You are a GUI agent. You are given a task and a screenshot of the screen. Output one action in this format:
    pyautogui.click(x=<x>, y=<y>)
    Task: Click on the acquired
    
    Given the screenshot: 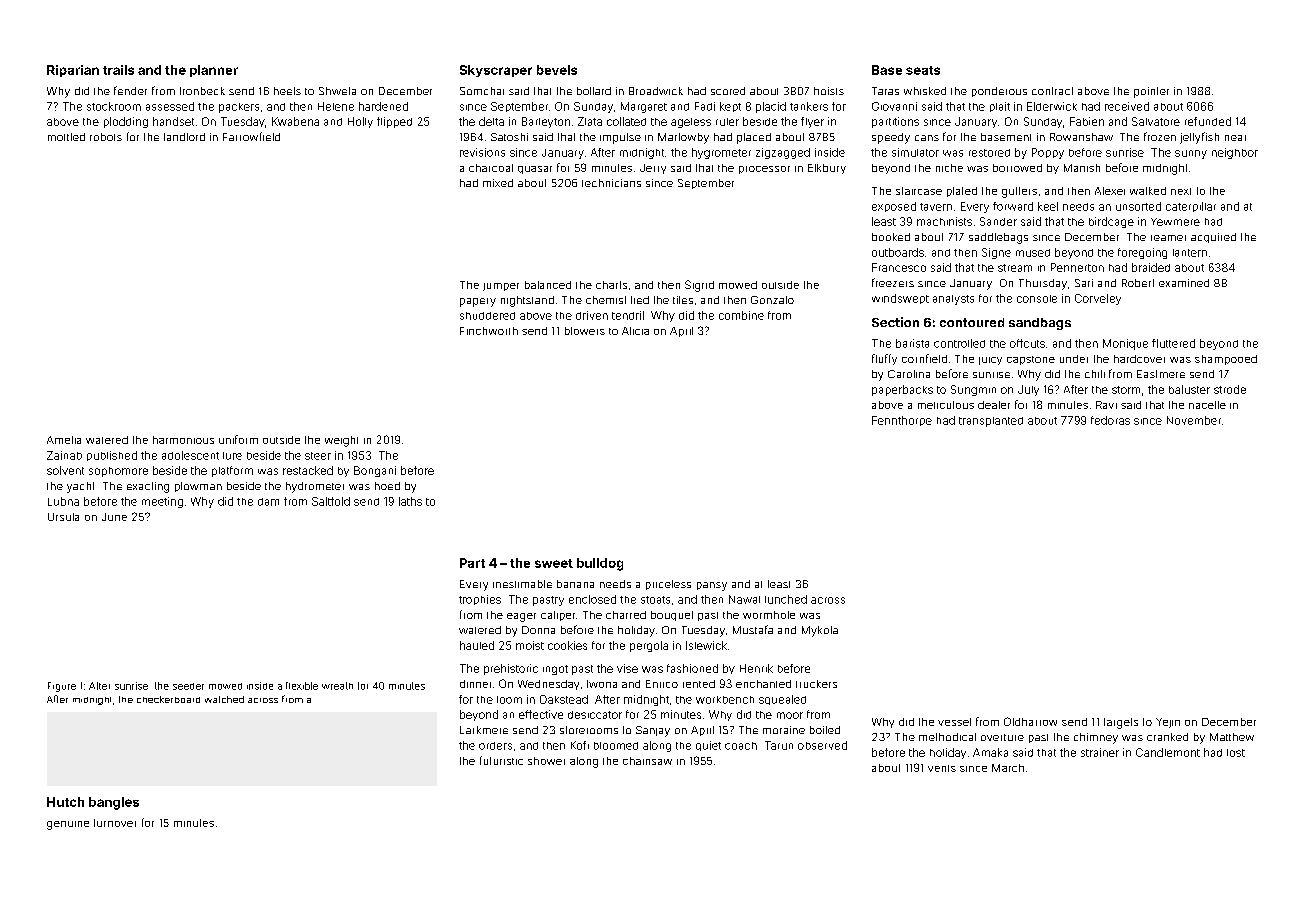 What is the action you would take?
    pyautogui.click(x=1213, y=238)
